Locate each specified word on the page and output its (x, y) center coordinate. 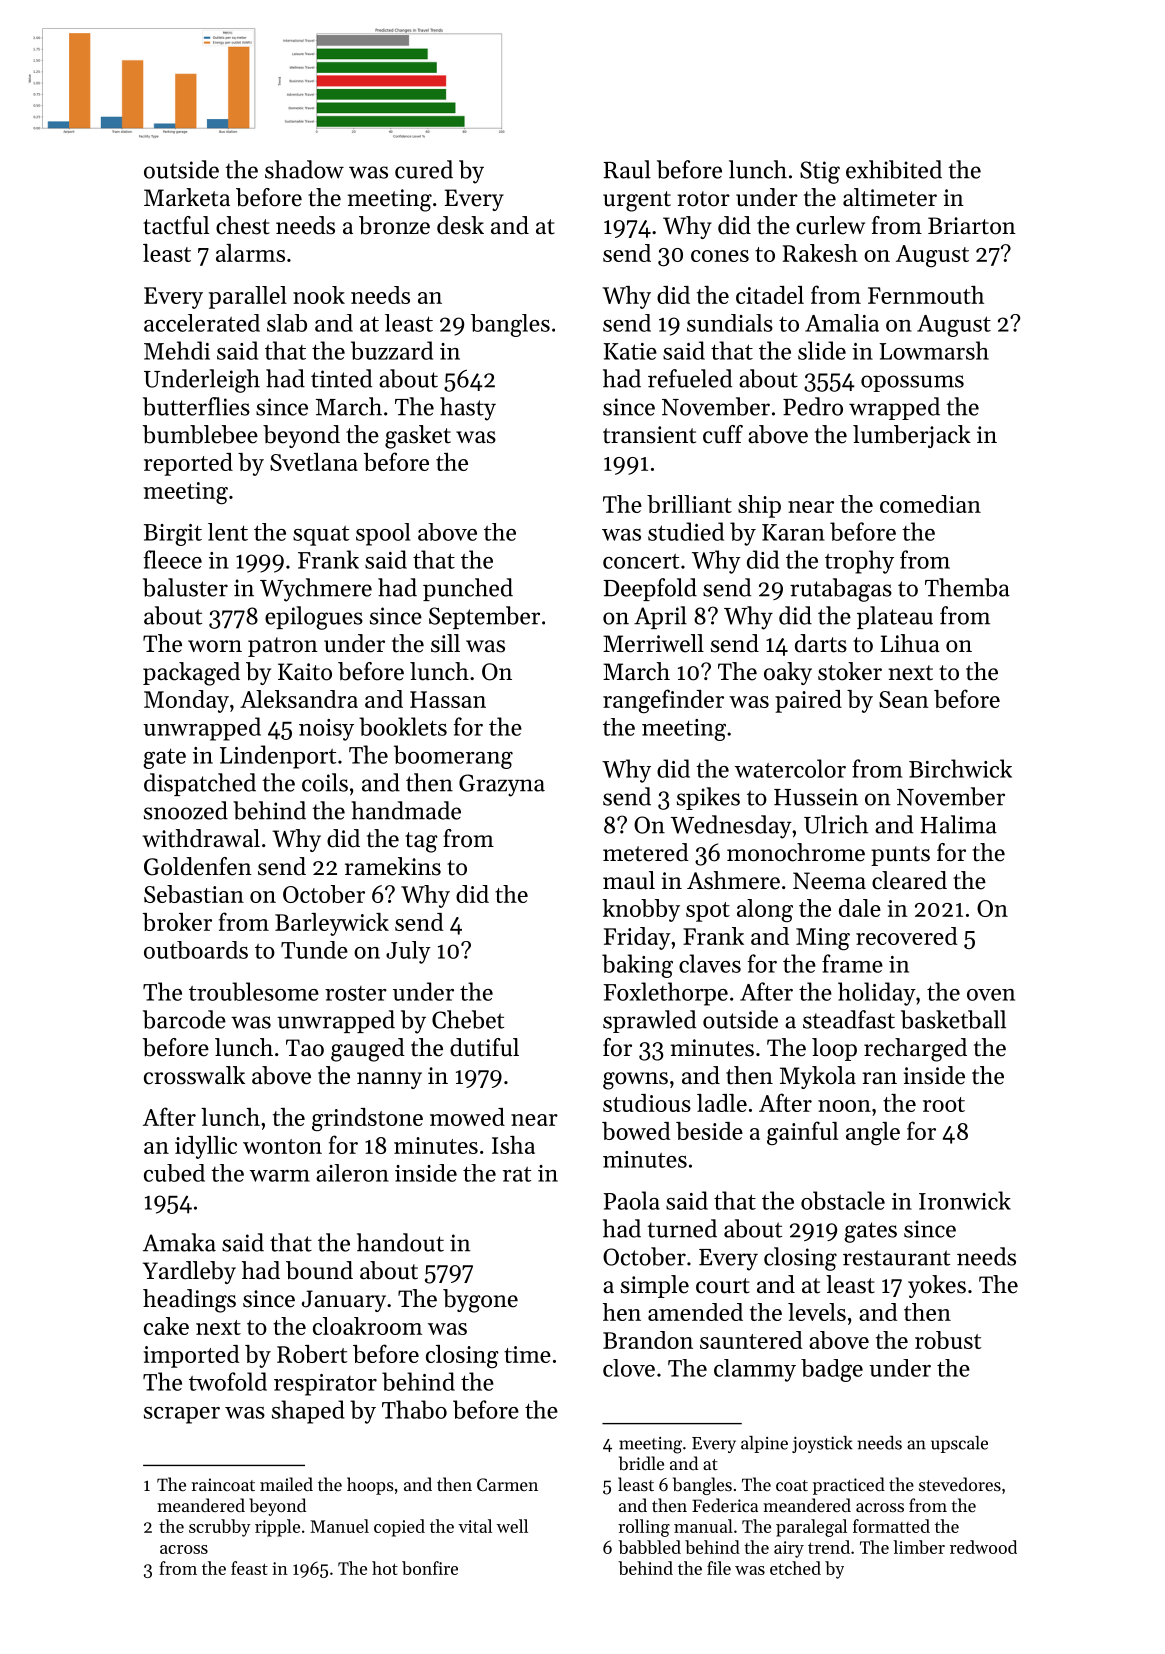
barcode (184, 1019)
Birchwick (960, 768)
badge (832, 1370)
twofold (228, 1381)
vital (475, 1526)
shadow (304, 169)
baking (637, 966)
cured (424, 169)
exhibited (894, 169)
